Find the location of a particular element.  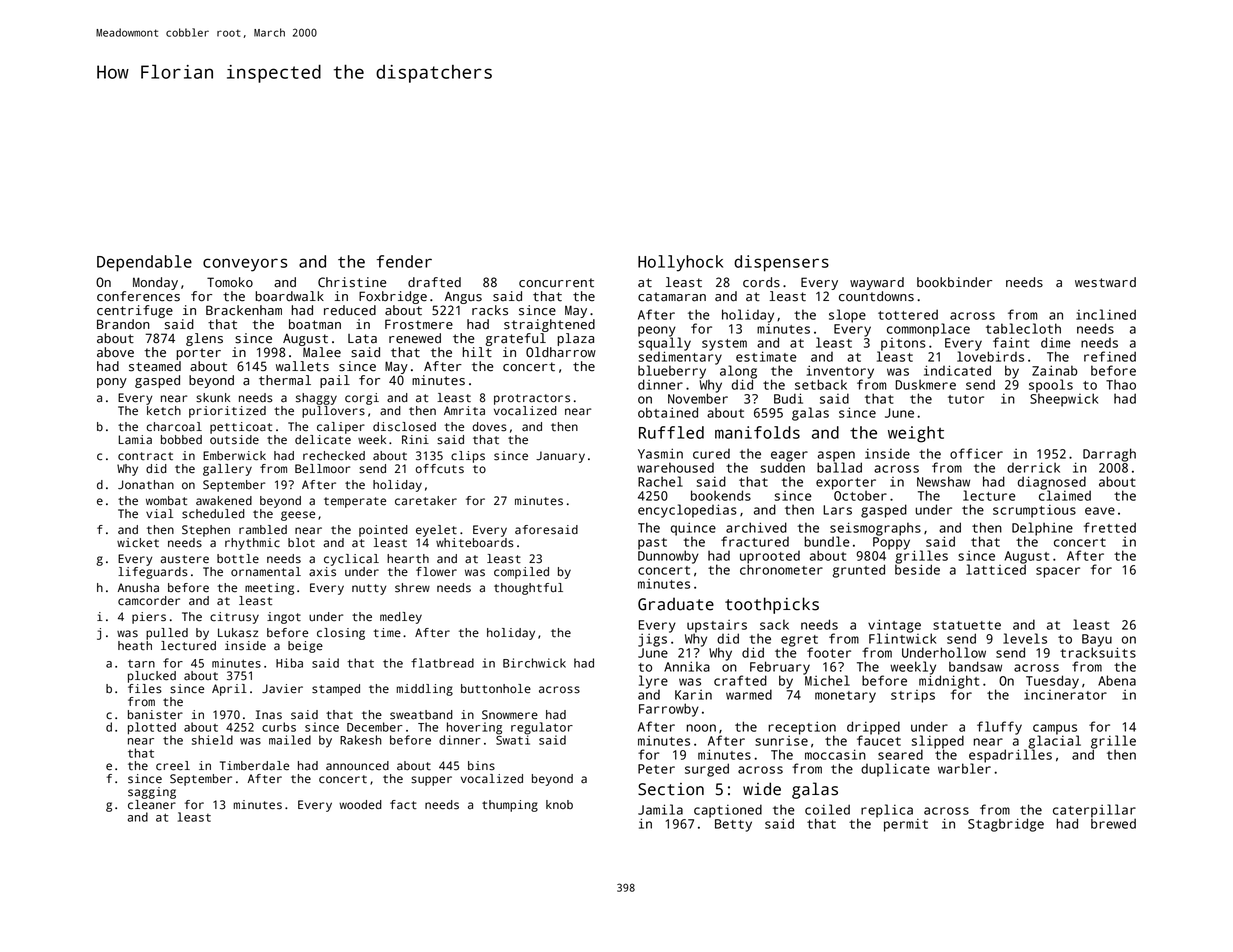

rechecked is located at coordinates (334, 456).
